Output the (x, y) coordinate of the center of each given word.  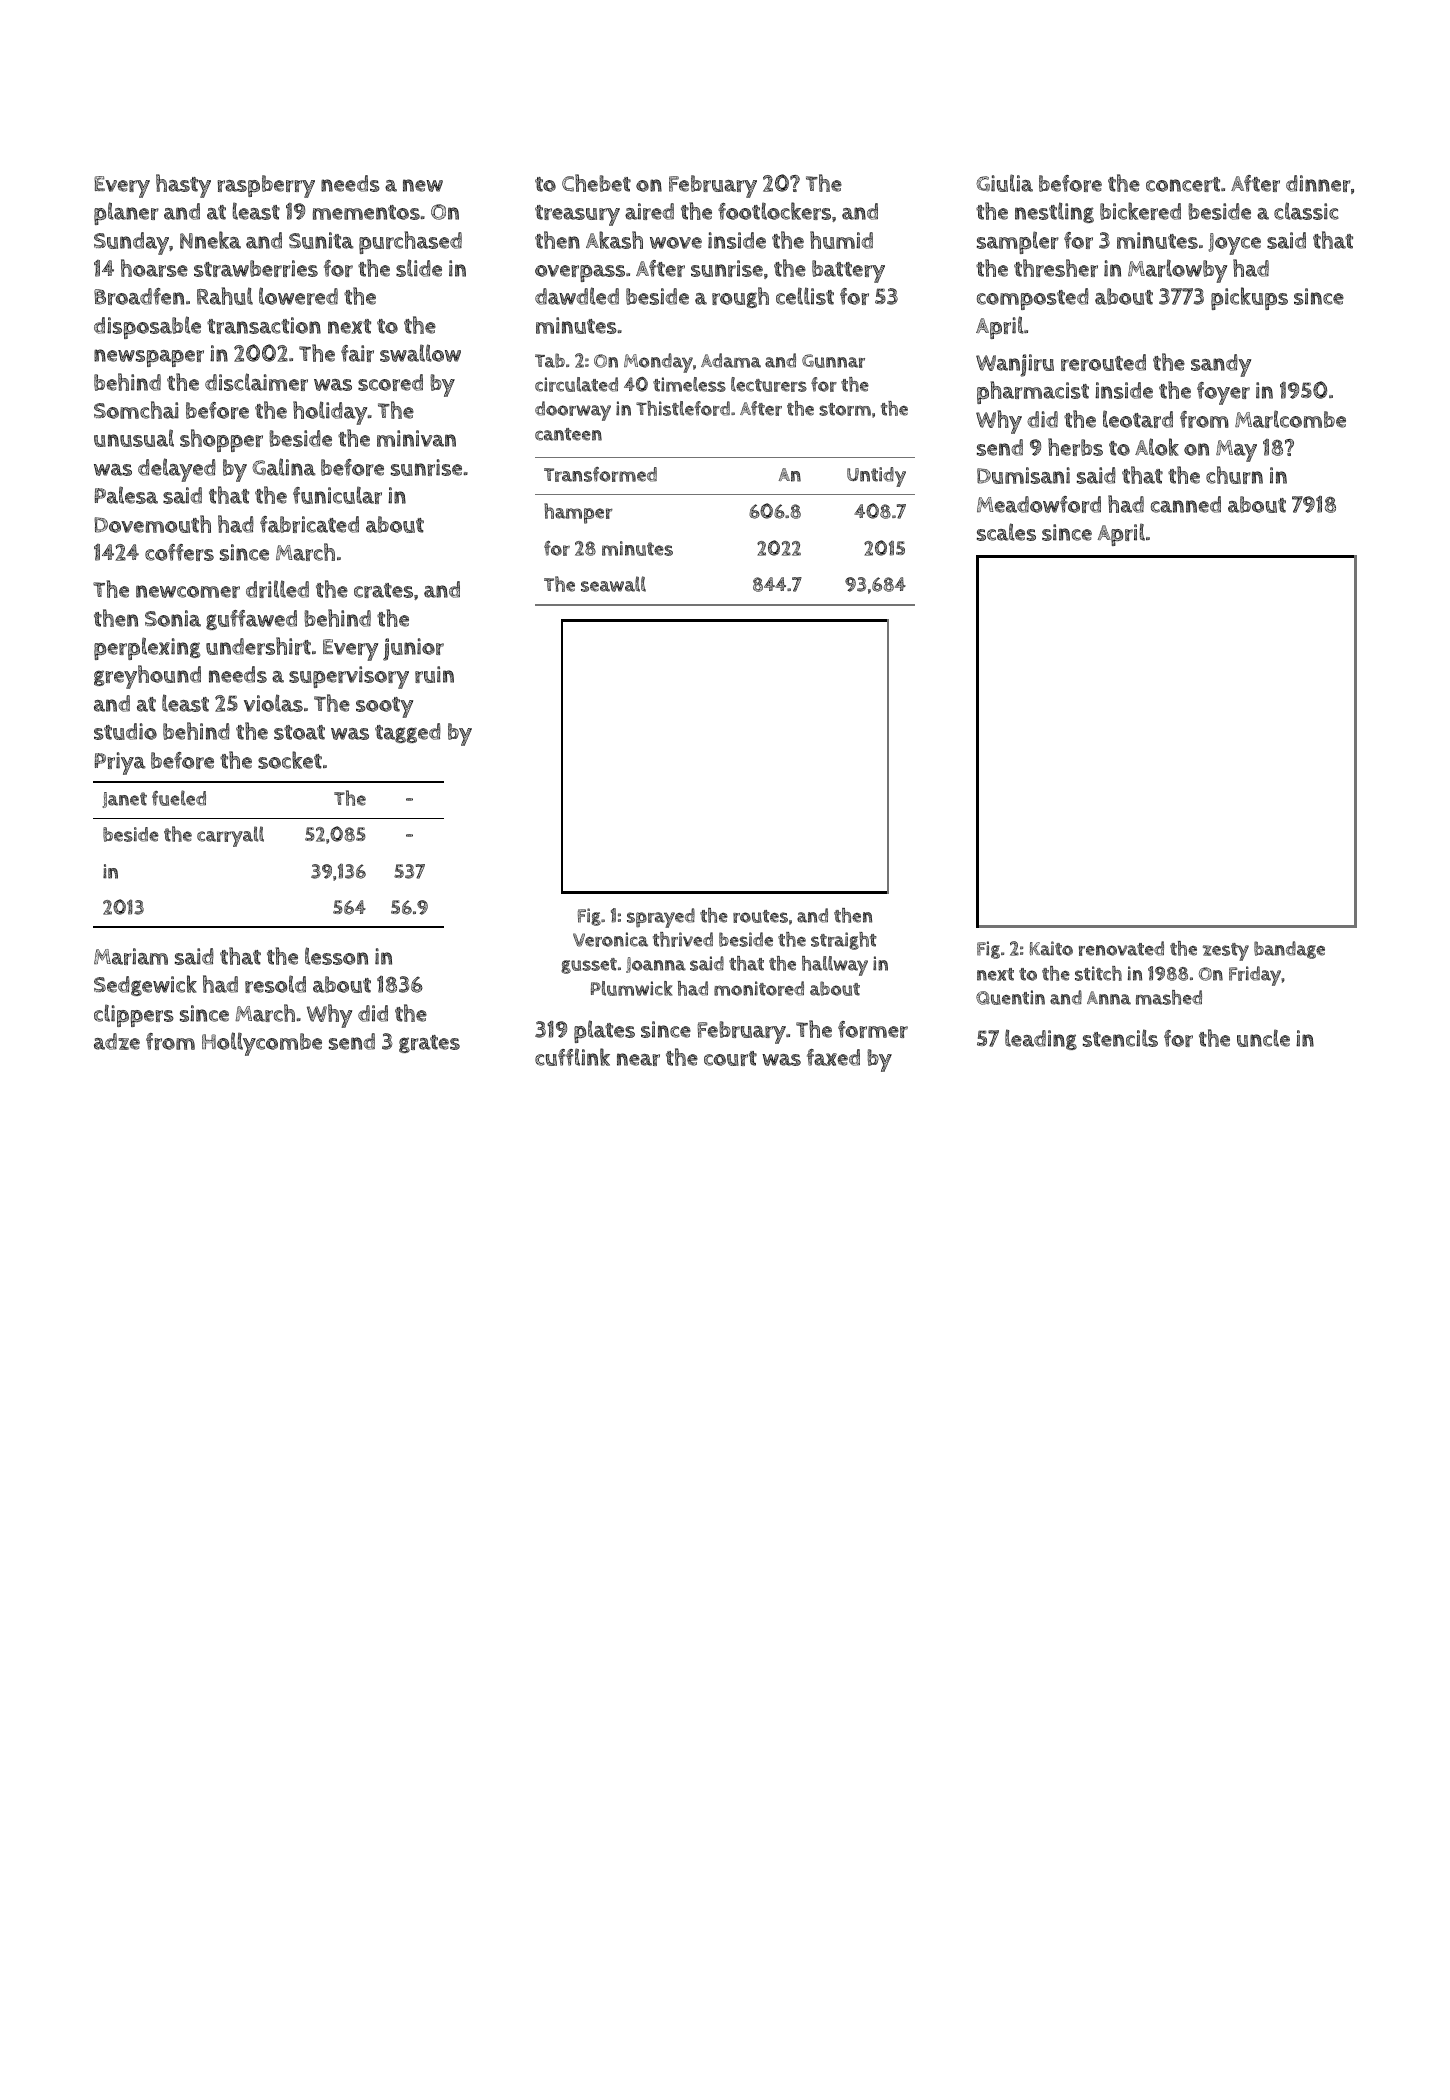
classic (1306, 211)
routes (760, 916)
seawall (613, 584)
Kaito (1051, 948)
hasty (183, 186)
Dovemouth (152, 524)
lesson (336, 956)
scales (1006, 532)
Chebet (596, 183)
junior (413, 649)
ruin (434, 674)
